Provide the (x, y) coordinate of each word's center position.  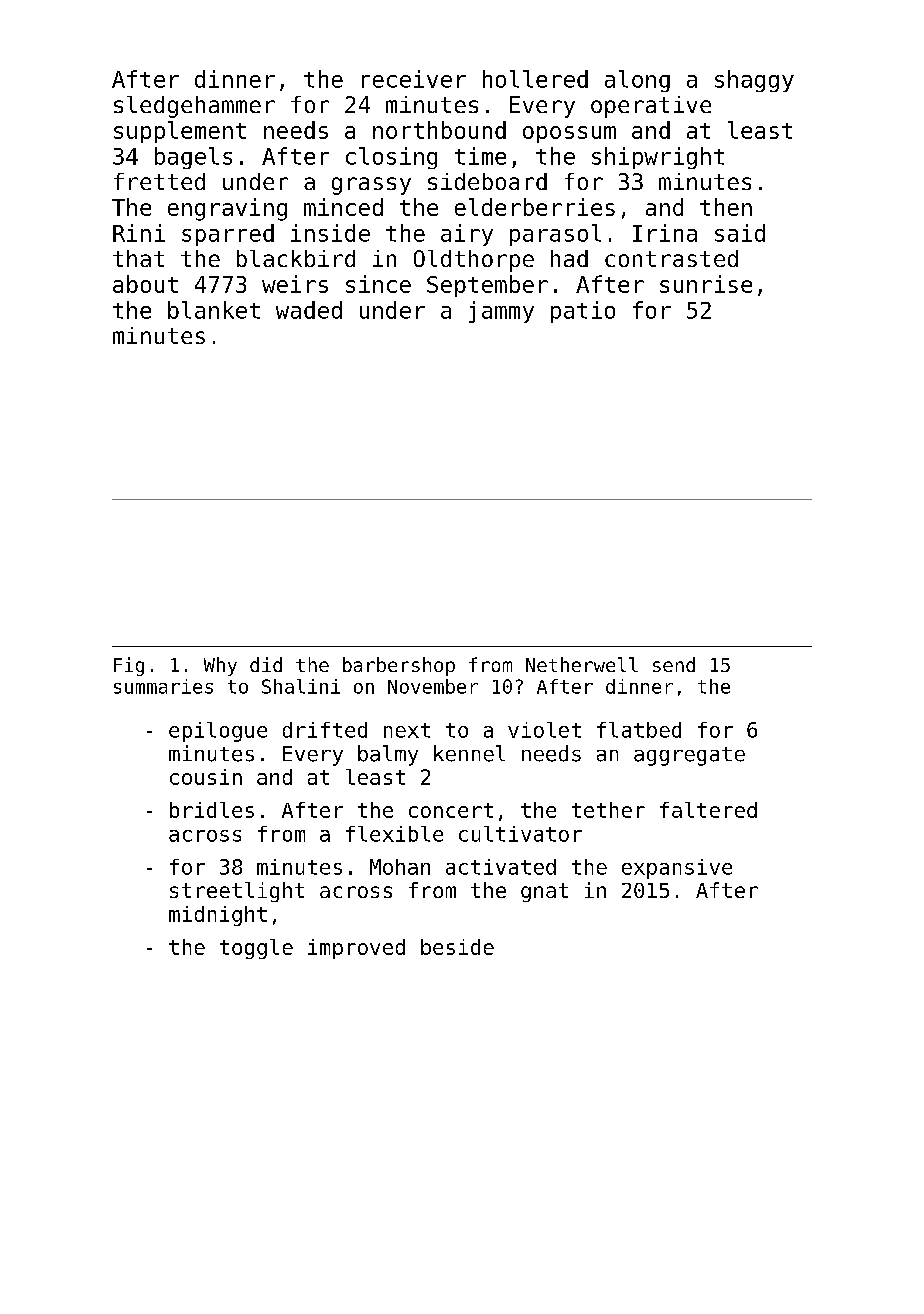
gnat (544, 892)
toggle (256, 949)
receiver (414, 79)
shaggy (754, 81)
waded (309, 310)
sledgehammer (194, 107)
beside (457, 947)
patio (583, 312)
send (674, 664)
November (433, 686)
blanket (214, 310)
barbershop (399, 666)
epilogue (218, 732)
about (145, 284)
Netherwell (582, 664)
